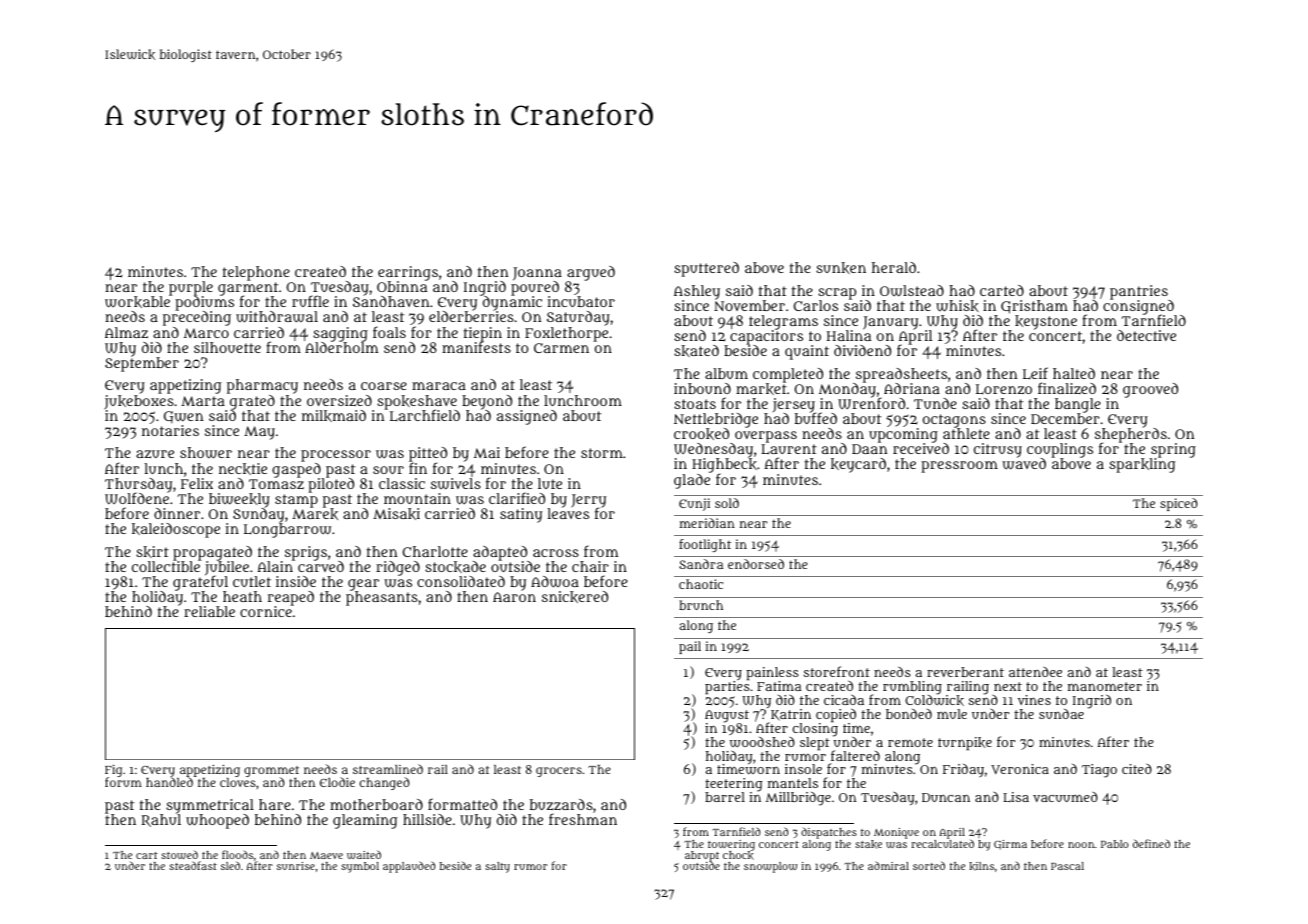 This document has width=1308, height=924. What do you see at coordinates (176, 530) in the document?
I see `kaleidoscope` at bounding box center [176, 530].
